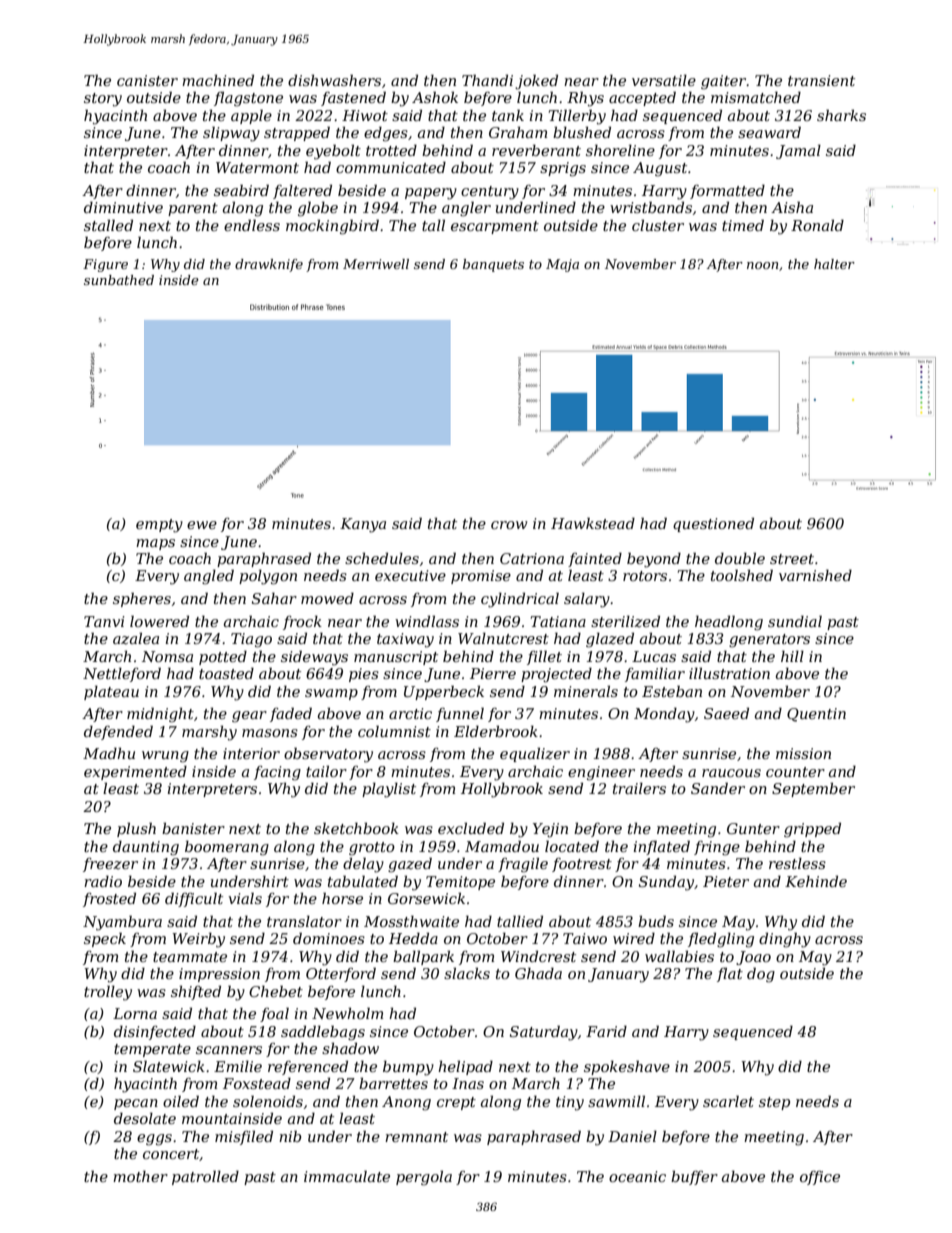 Image resolution: width=952 pixels, height=1233 pixels. What do you see at coordinates (396, 658) in the page?
I see `manuscript` at bounding box center [396, 658].
